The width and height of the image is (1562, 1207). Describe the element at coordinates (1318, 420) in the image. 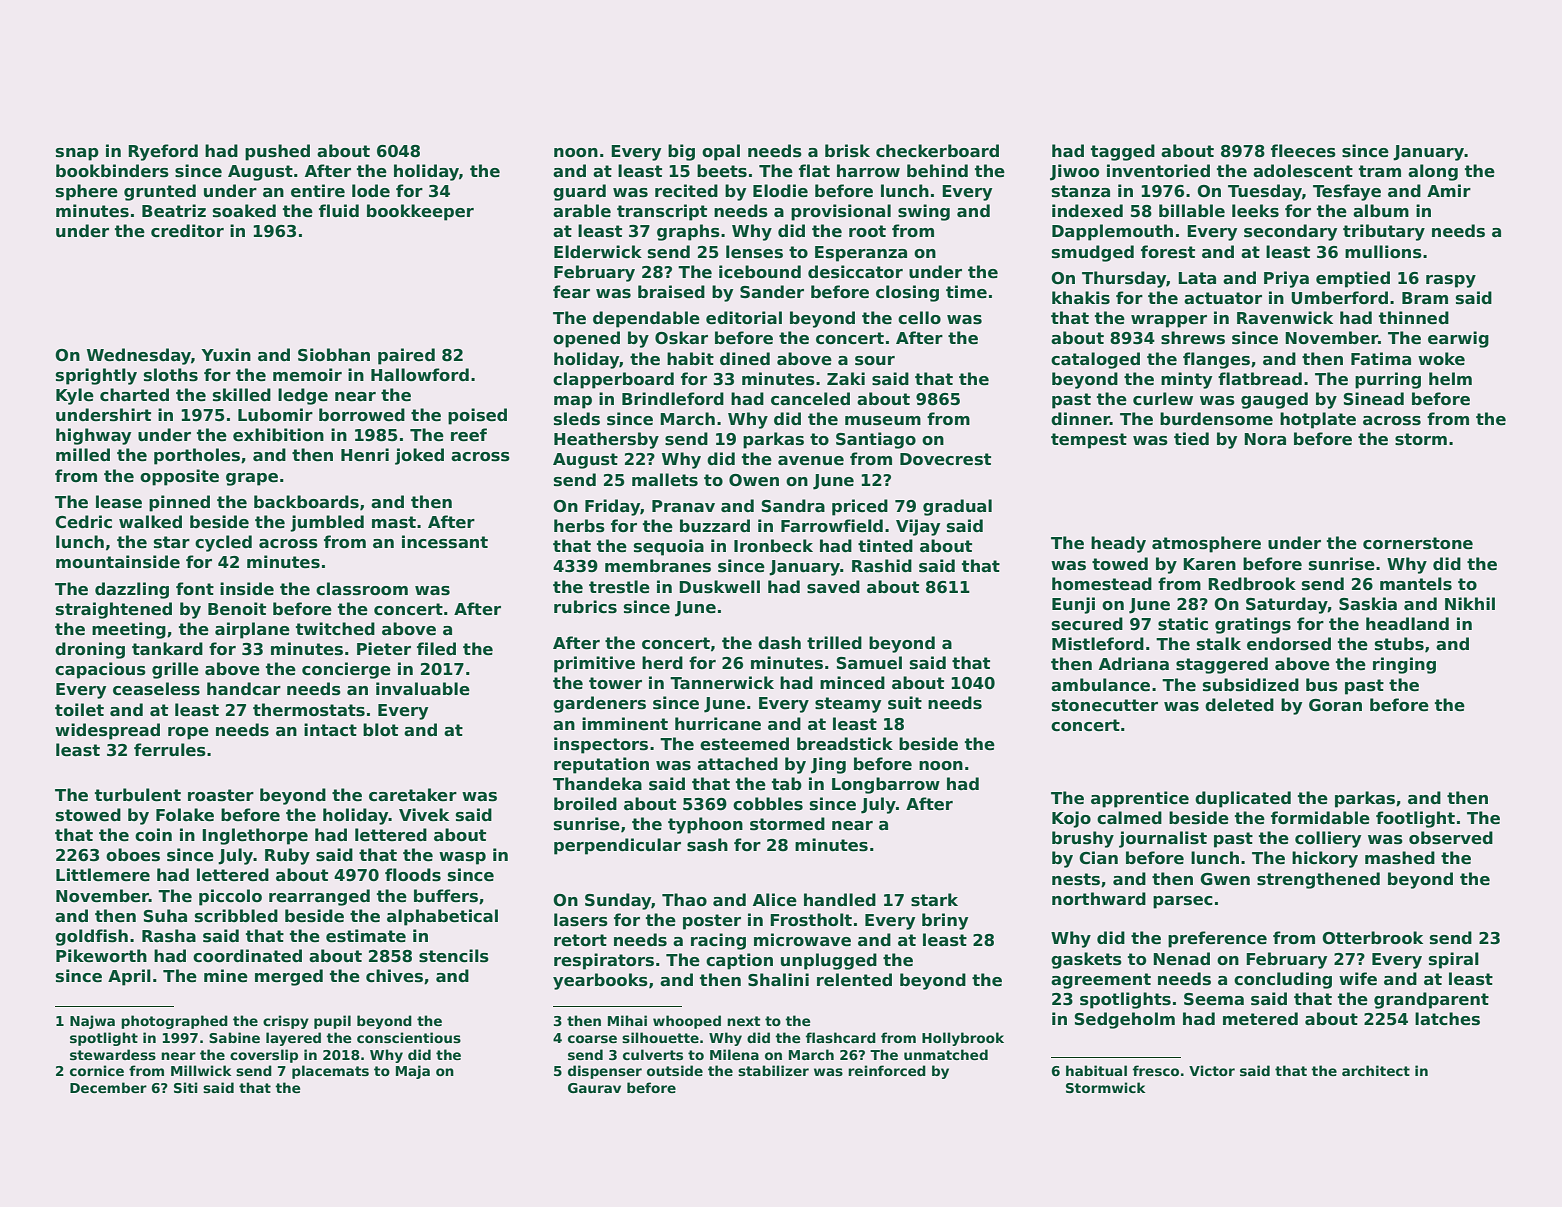

I see `hotplate` at that location.
